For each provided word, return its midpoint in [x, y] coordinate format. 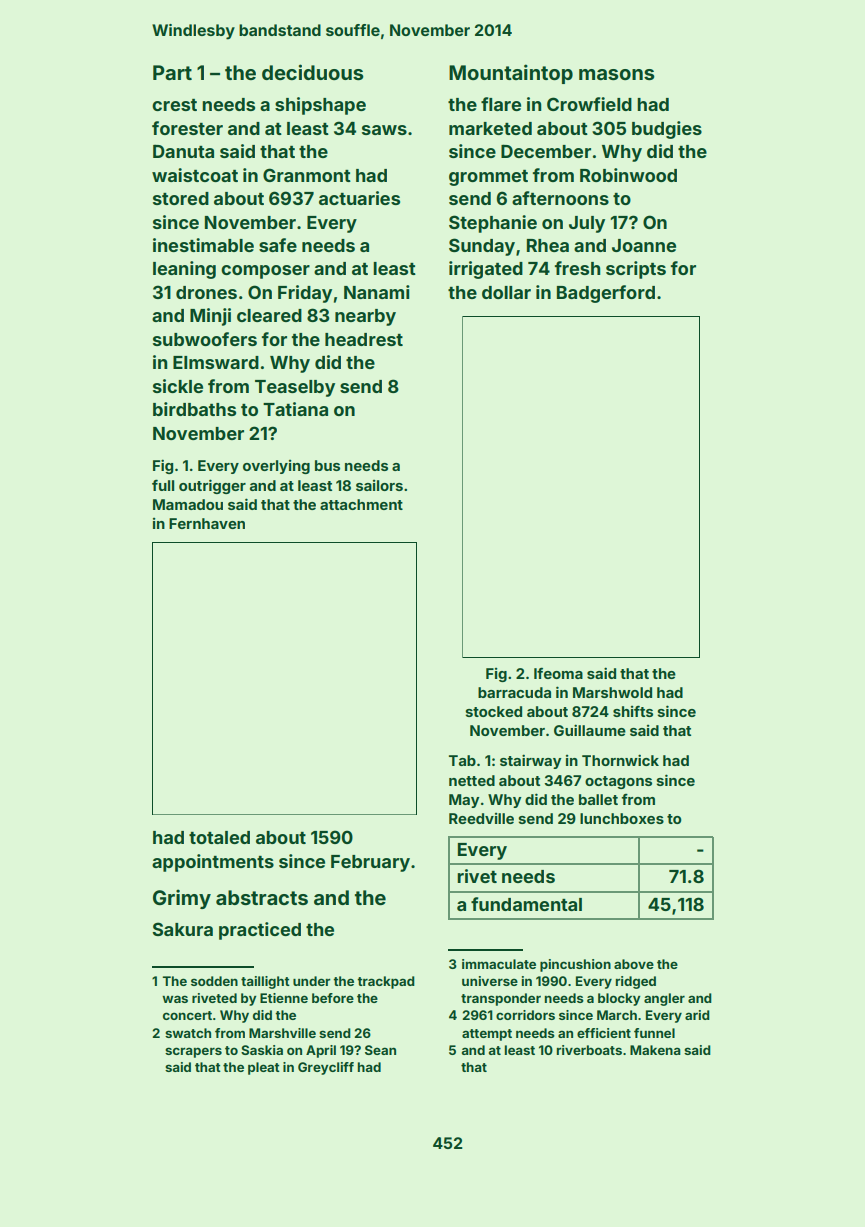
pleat [264, 1068]
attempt [487, 1035]
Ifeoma [558, 673]
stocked [494, 711]
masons [617, 74]
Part [172, 72]
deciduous [313, 72]
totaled [219, 837]
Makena [655, 1050]
